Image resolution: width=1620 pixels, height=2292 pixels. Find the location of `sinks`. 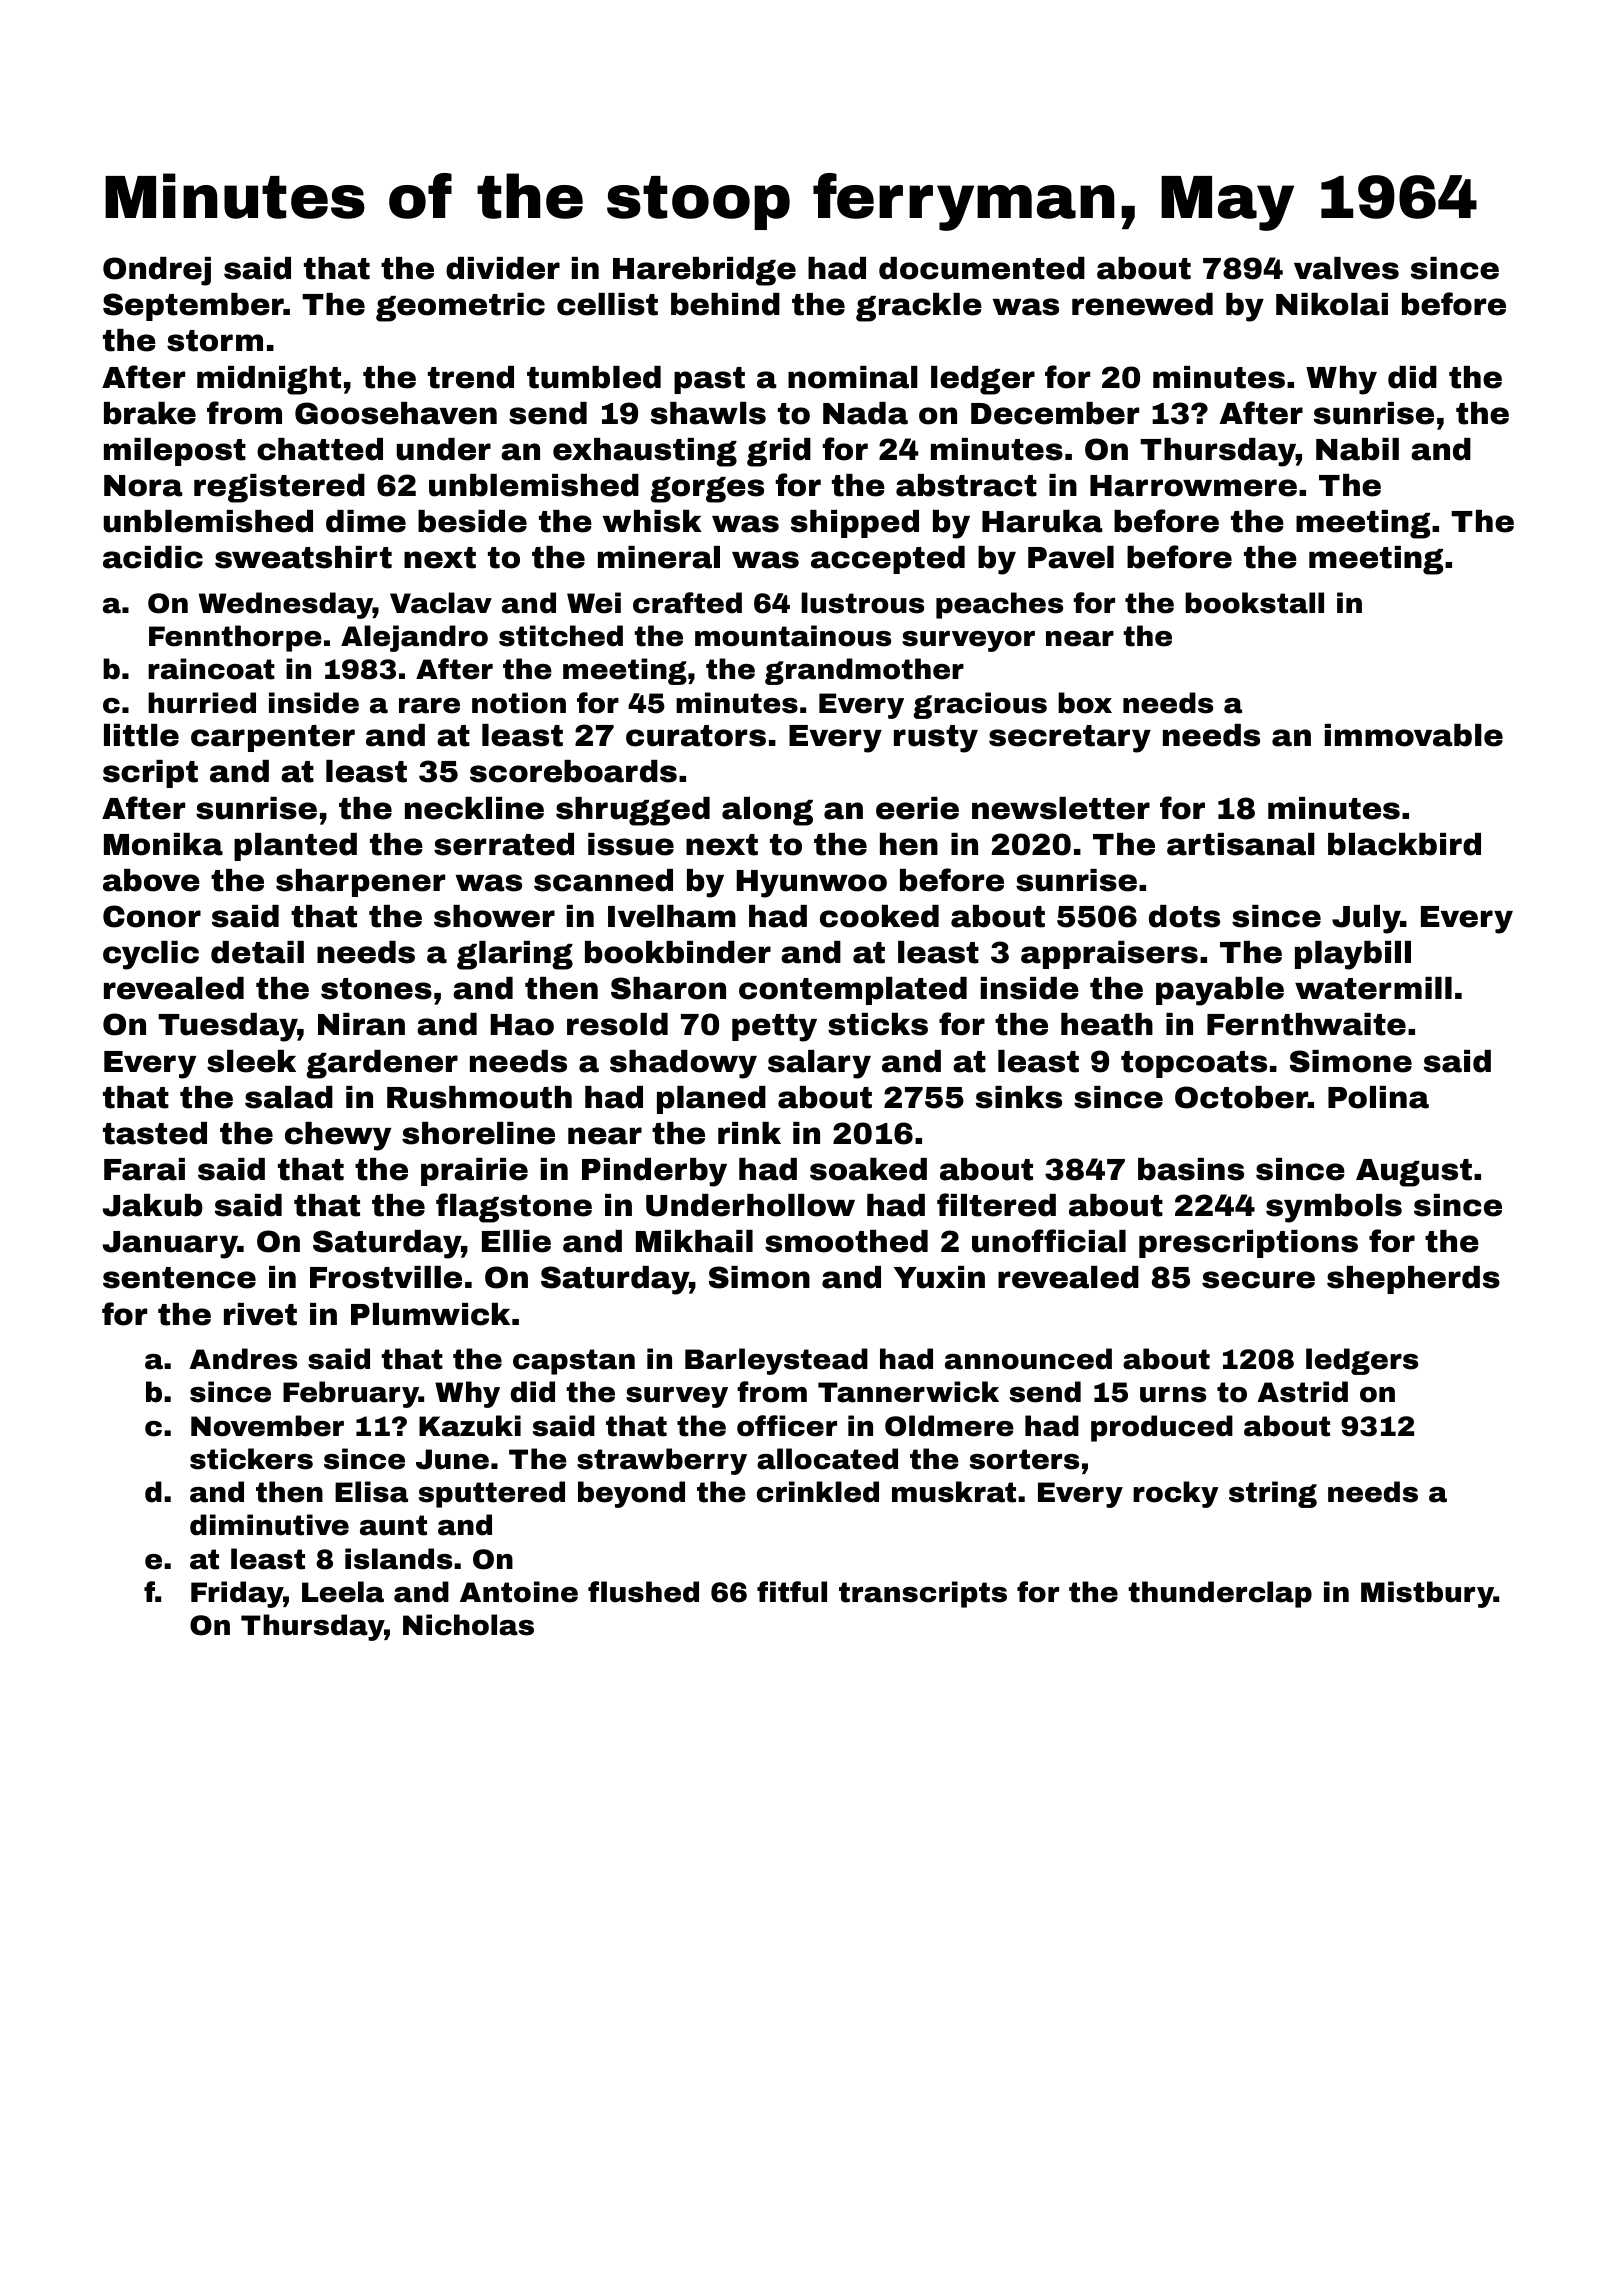

sinks is located at coordinates (1019, 1097).
